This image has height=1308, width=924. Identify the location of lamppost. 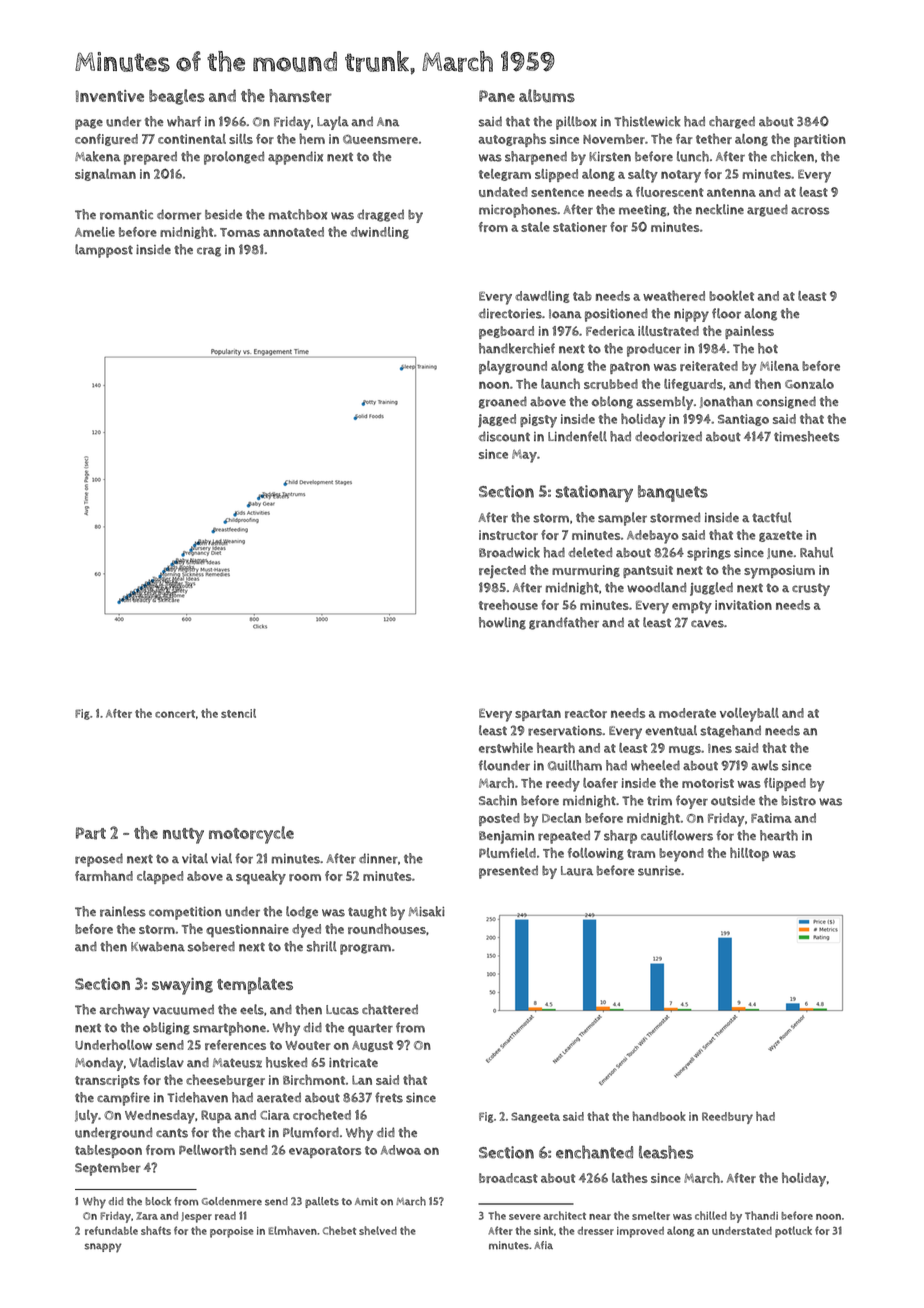
(104, 251).
